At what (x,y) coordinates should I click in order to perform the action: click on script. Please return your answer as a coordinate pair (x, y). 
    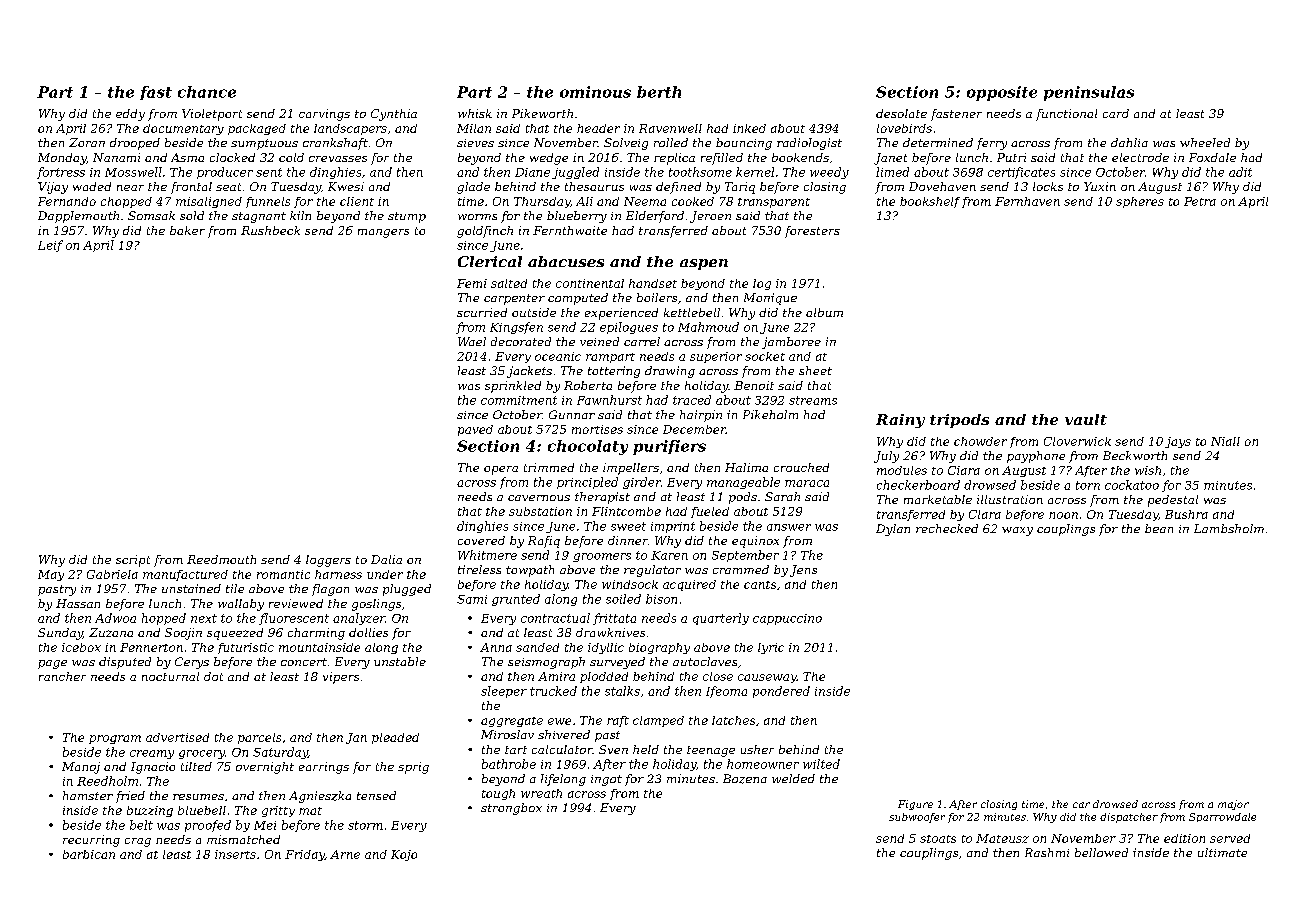
    Looking at the image, I should click on (133, 561).
